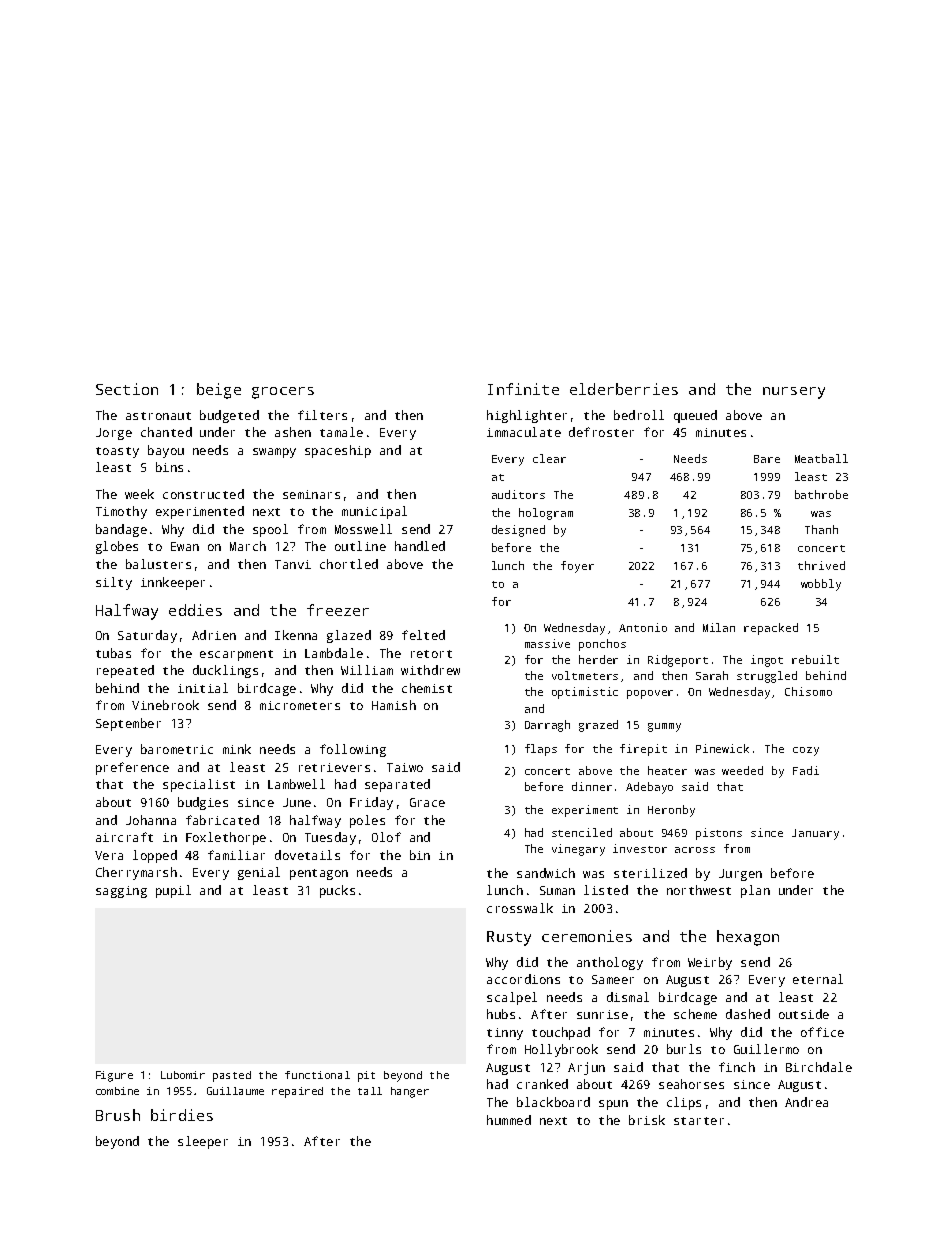  I want to click on nursery, so click(794, 393).
